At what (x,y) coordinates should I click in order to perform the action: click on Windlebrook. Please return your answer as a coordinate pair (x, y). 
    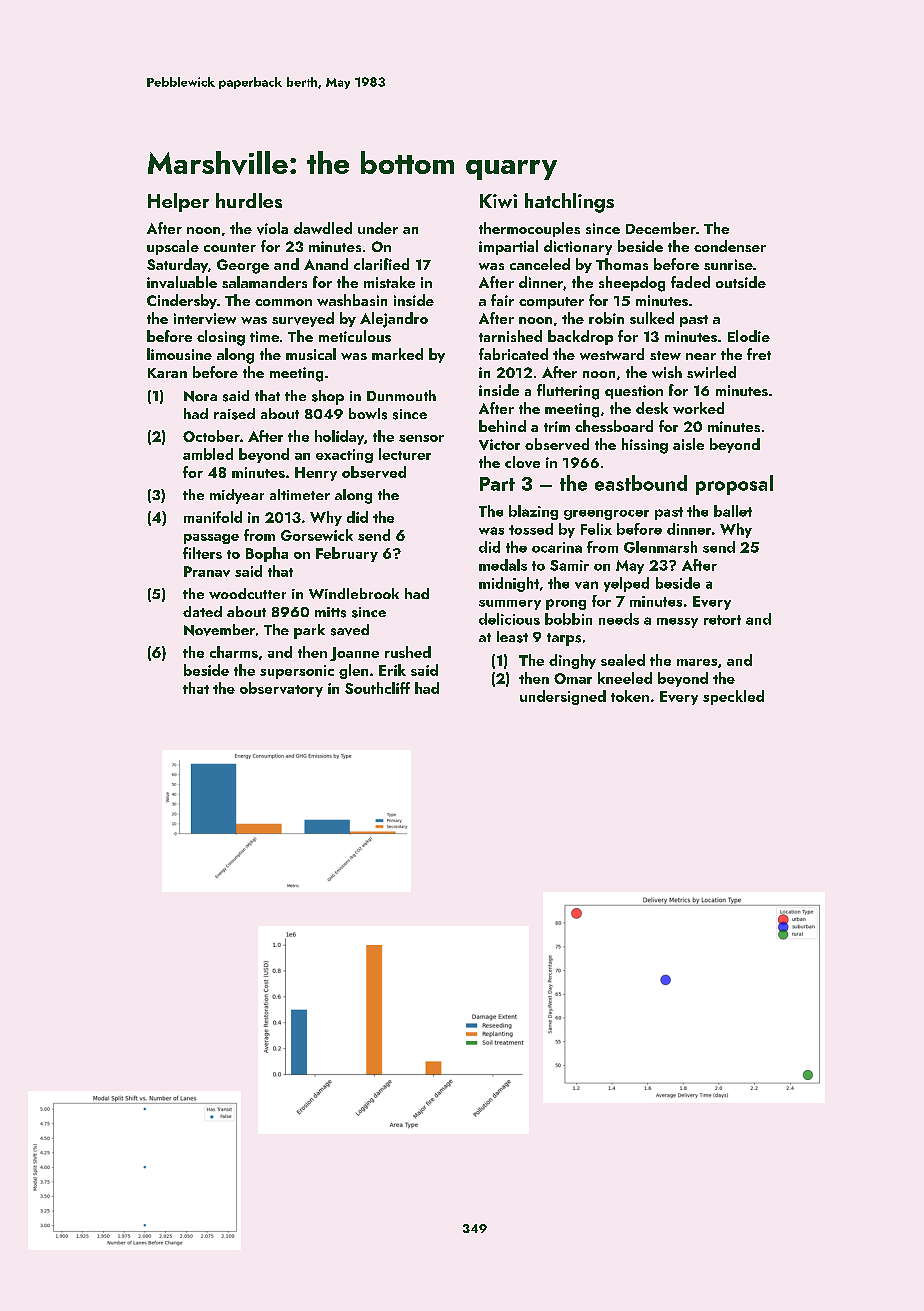
    Looking at the image, I should click on (354, 593).
